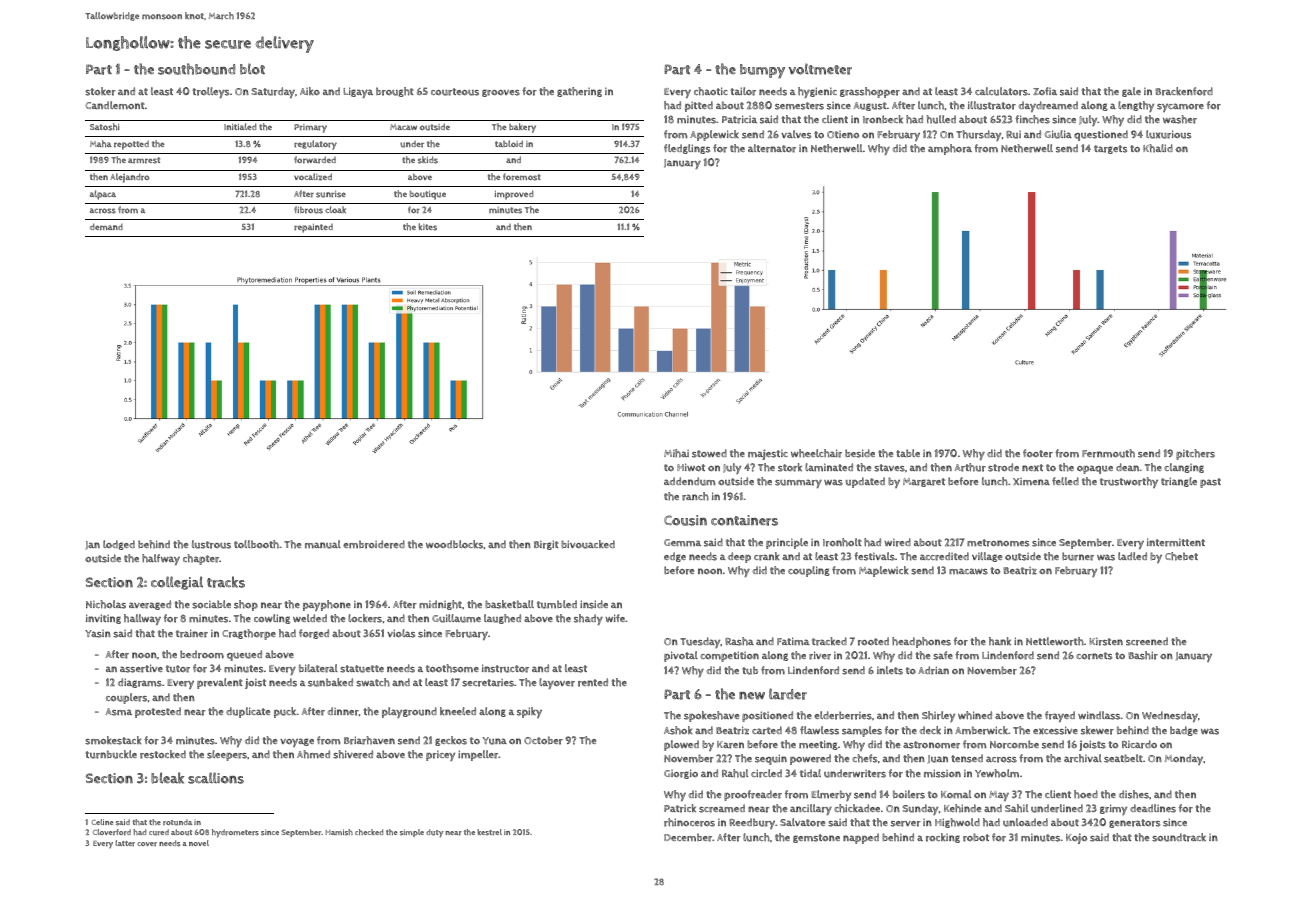 The width and height of the document is (1308, 924). What do you see at coordinates (196, 69) in the document?
I see `southbound` at bounding box center [196, 69].
